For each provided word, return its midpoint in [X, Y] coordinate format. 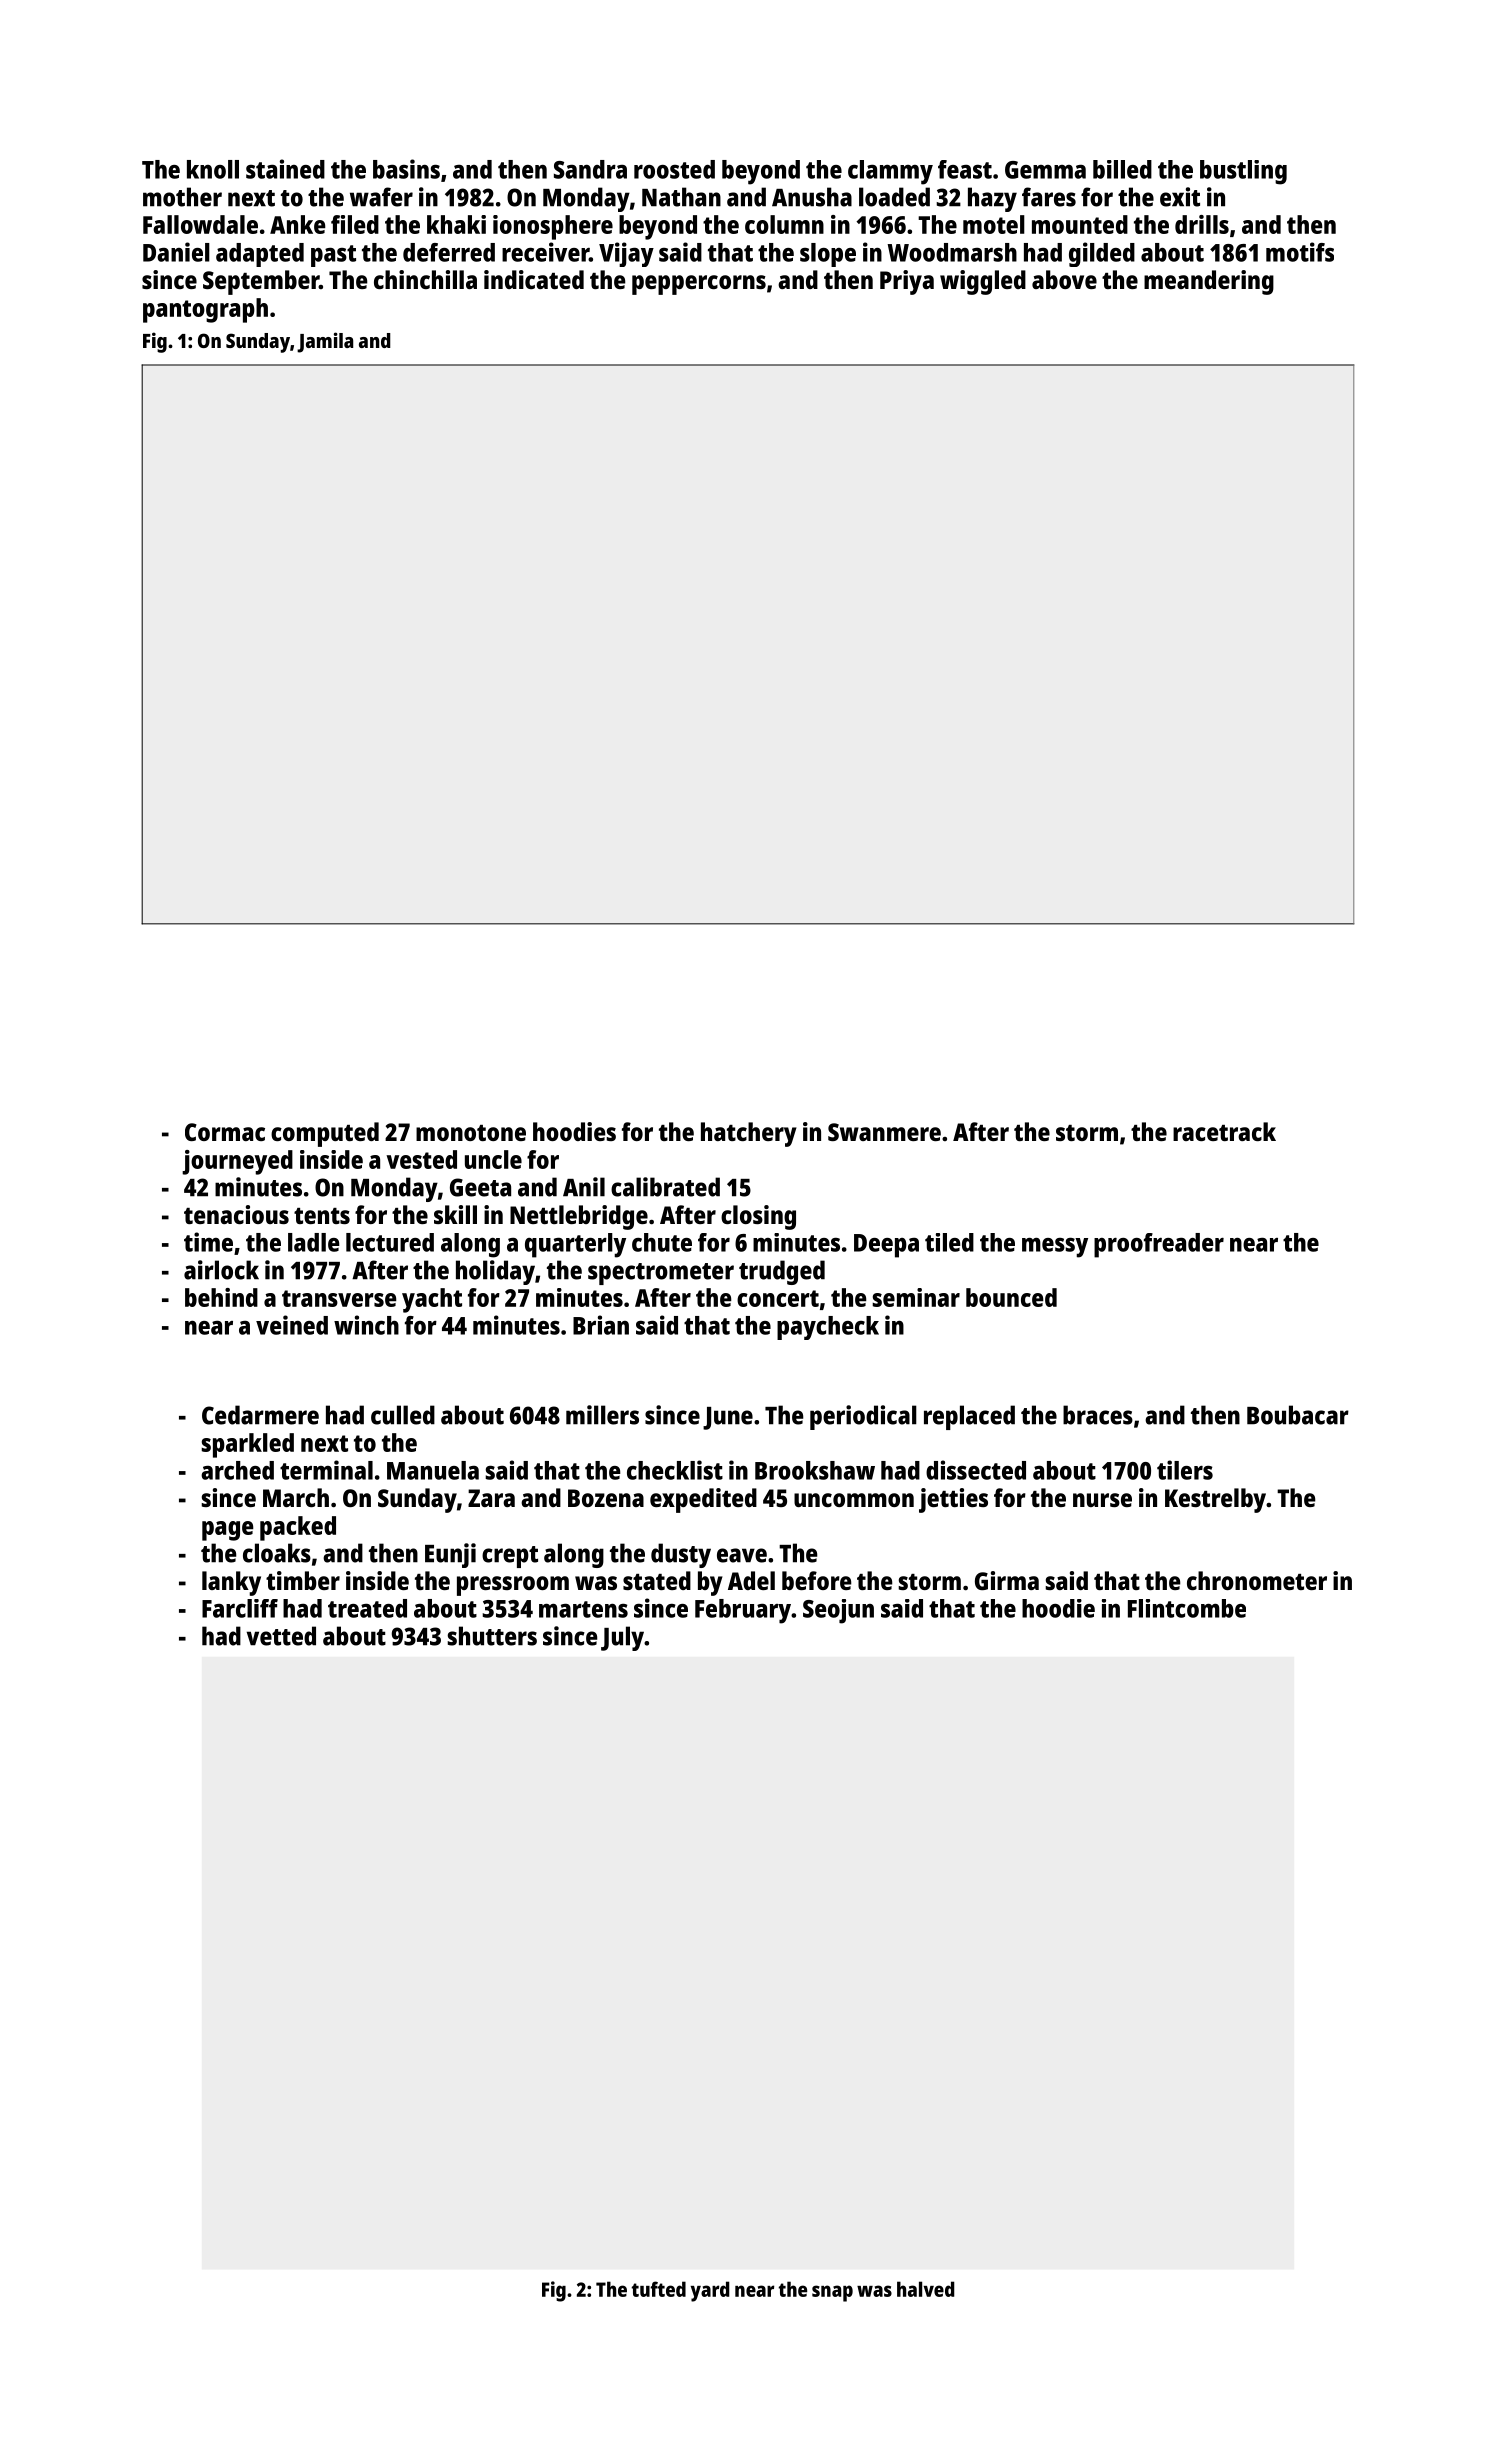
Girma [1007, 1580]
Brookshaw [815, 1470]
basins [406, 169]
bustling [1243, 172]
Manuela [433, 1470]
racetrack [1224, 1131]
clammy [890, 172]
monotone [471, 1133]
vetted [281, 1636]
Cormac [225, 1132]
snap [832, 2293]
